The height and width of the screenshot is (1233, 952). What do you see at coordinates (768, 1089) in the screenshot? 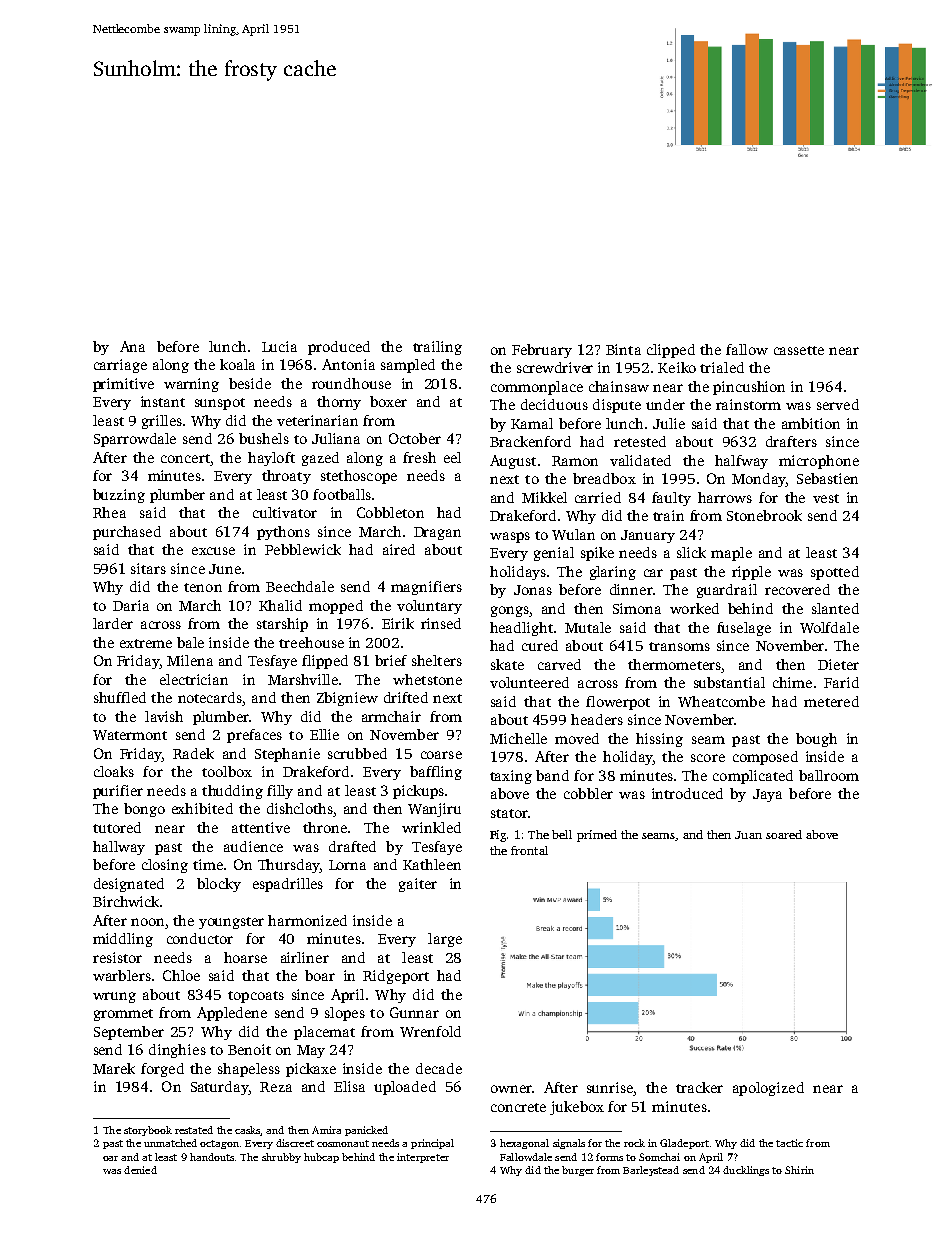
I see `apologized` at bounding box center [768, 1089].
